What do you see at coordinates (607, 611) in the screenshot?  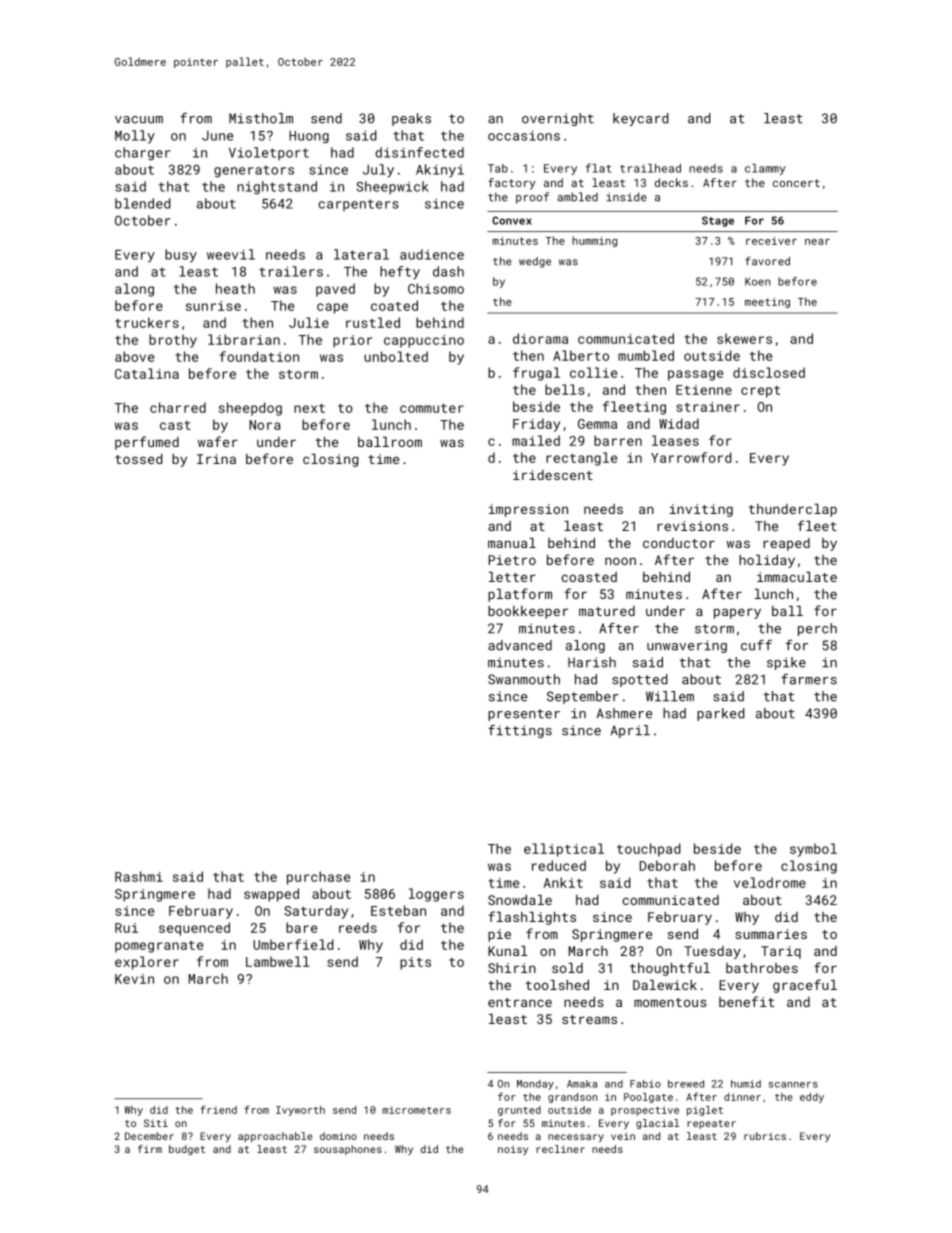 I see `matured` at bounding box center [607, 611].
